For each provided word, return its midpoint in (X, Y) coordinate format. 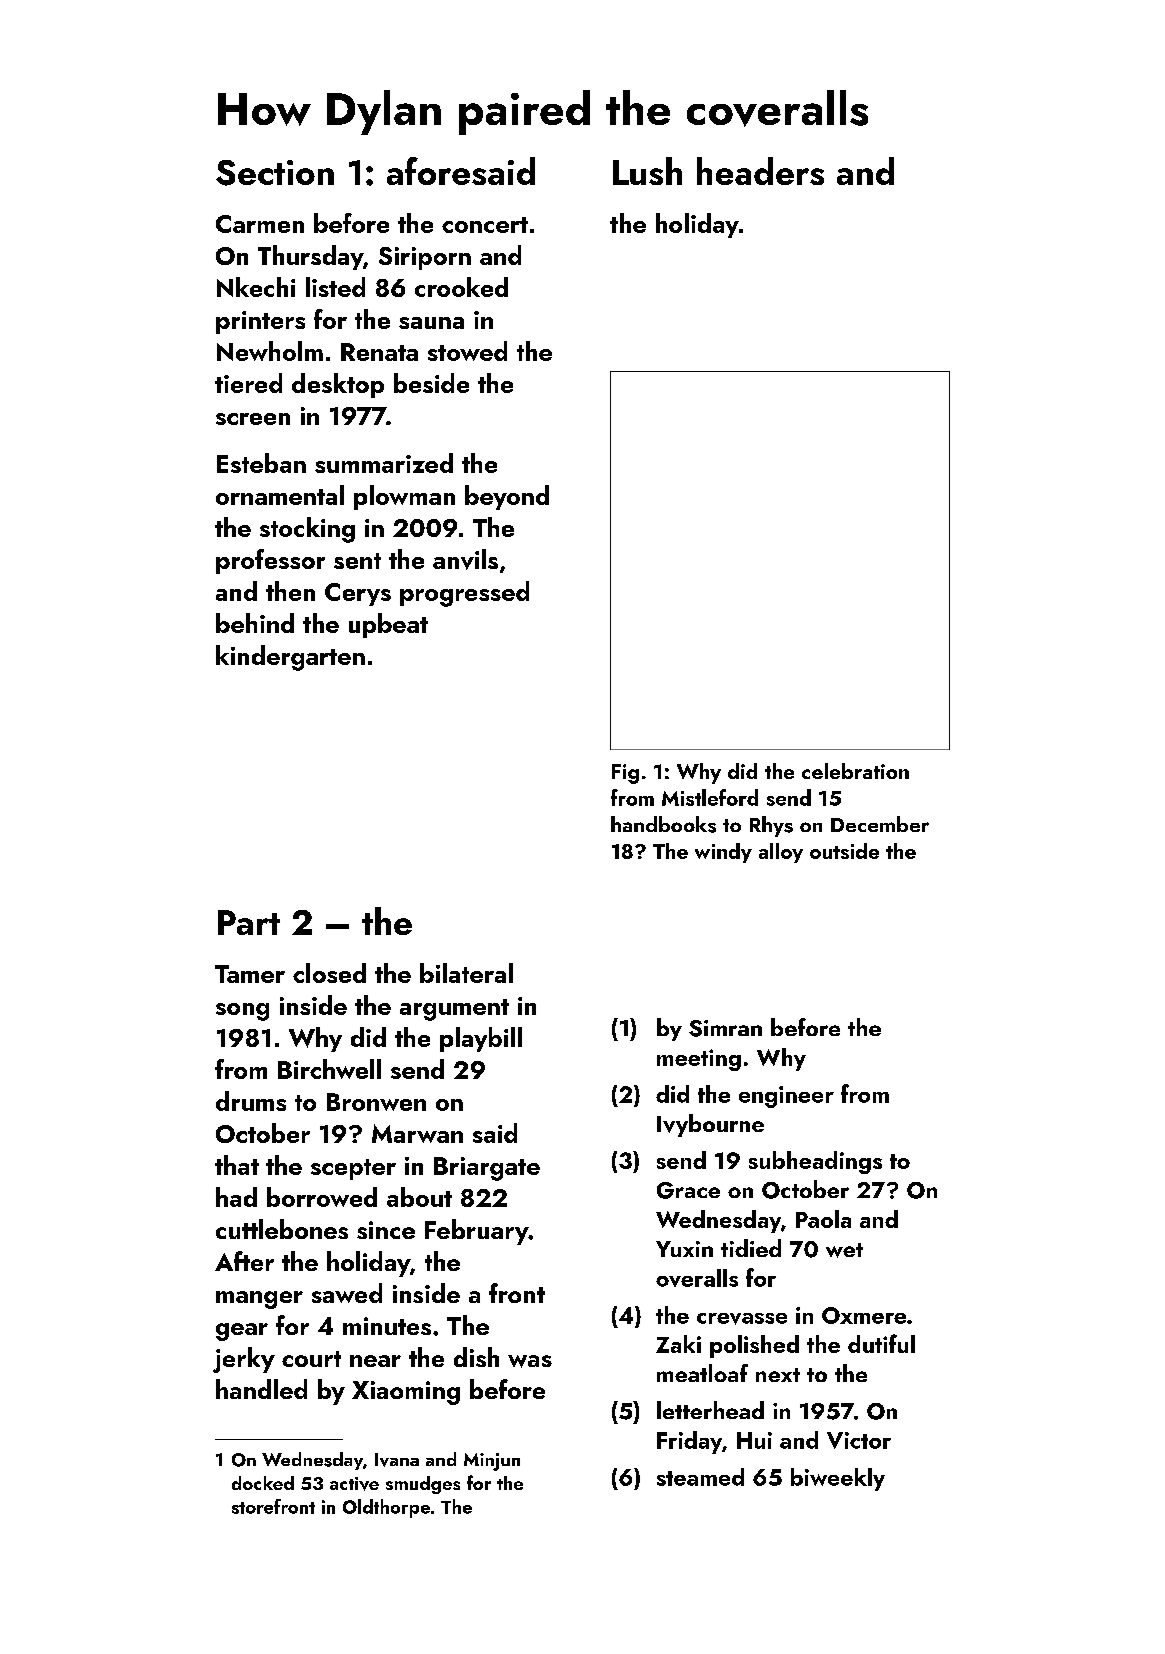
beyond (507, 497)
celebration (855, 771)
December (880, 824)
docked (263, 1483)
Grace (688, 1190)
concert (485, 225)
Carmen (260, 224)
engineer (786, 1097)
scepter (353, 1169)
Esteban (261, 463)
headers (760, 171)
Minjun (492, 1462)
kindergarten (290, 658)
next (778, 1375)
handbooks (663, 824)
